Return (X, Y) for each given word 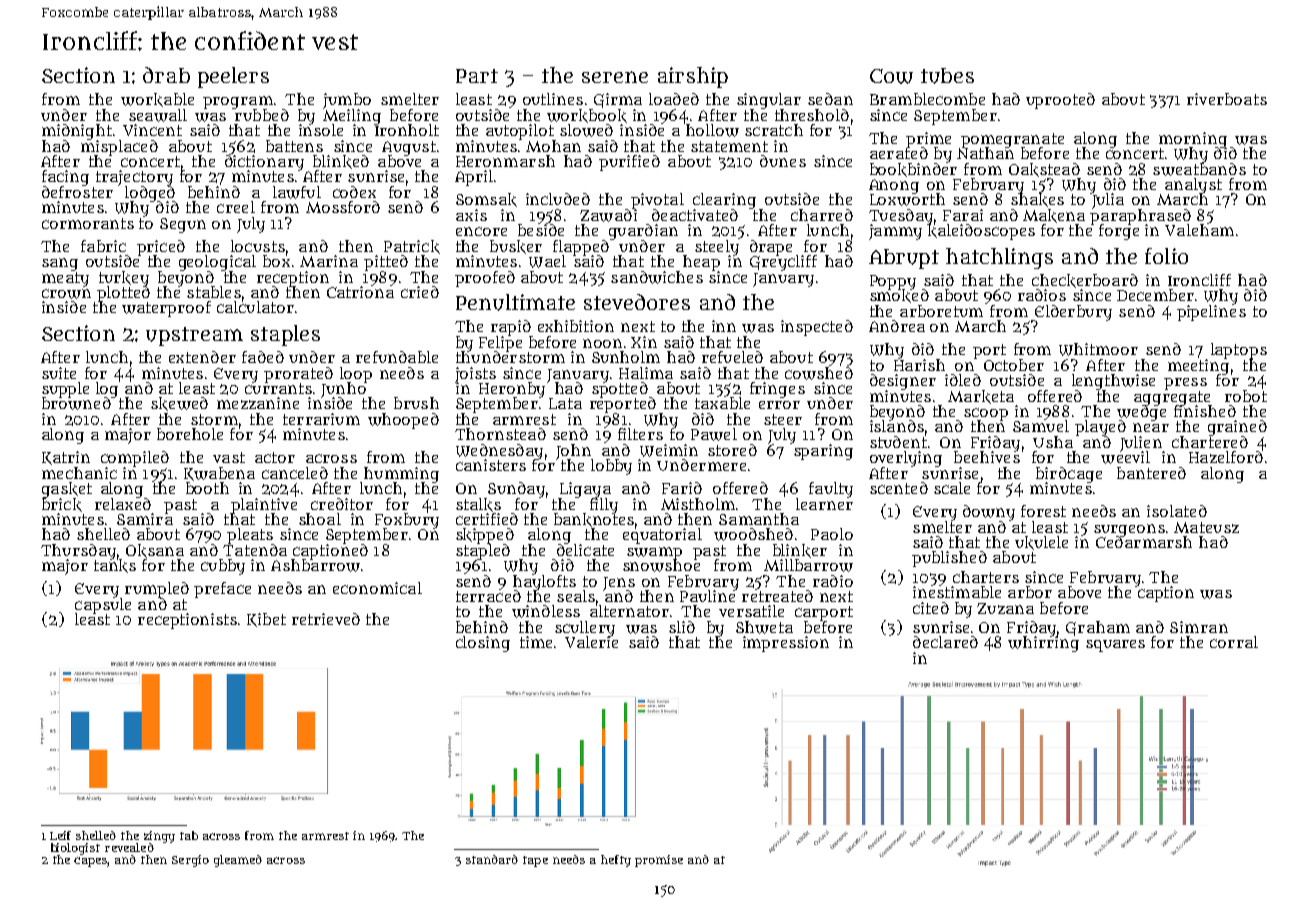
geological (217, 263)
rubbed (262, 115)
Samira (145, 519)
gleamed (238, 861)
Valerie (591, 642)
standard (492, 859)
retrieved (326, 619)
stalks (478, 505)
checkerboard (1085, 281)
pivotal (657, 201)
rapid (511, 328)
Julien (1141, 443)
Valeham (1199, 230)
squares (1115, 646)
